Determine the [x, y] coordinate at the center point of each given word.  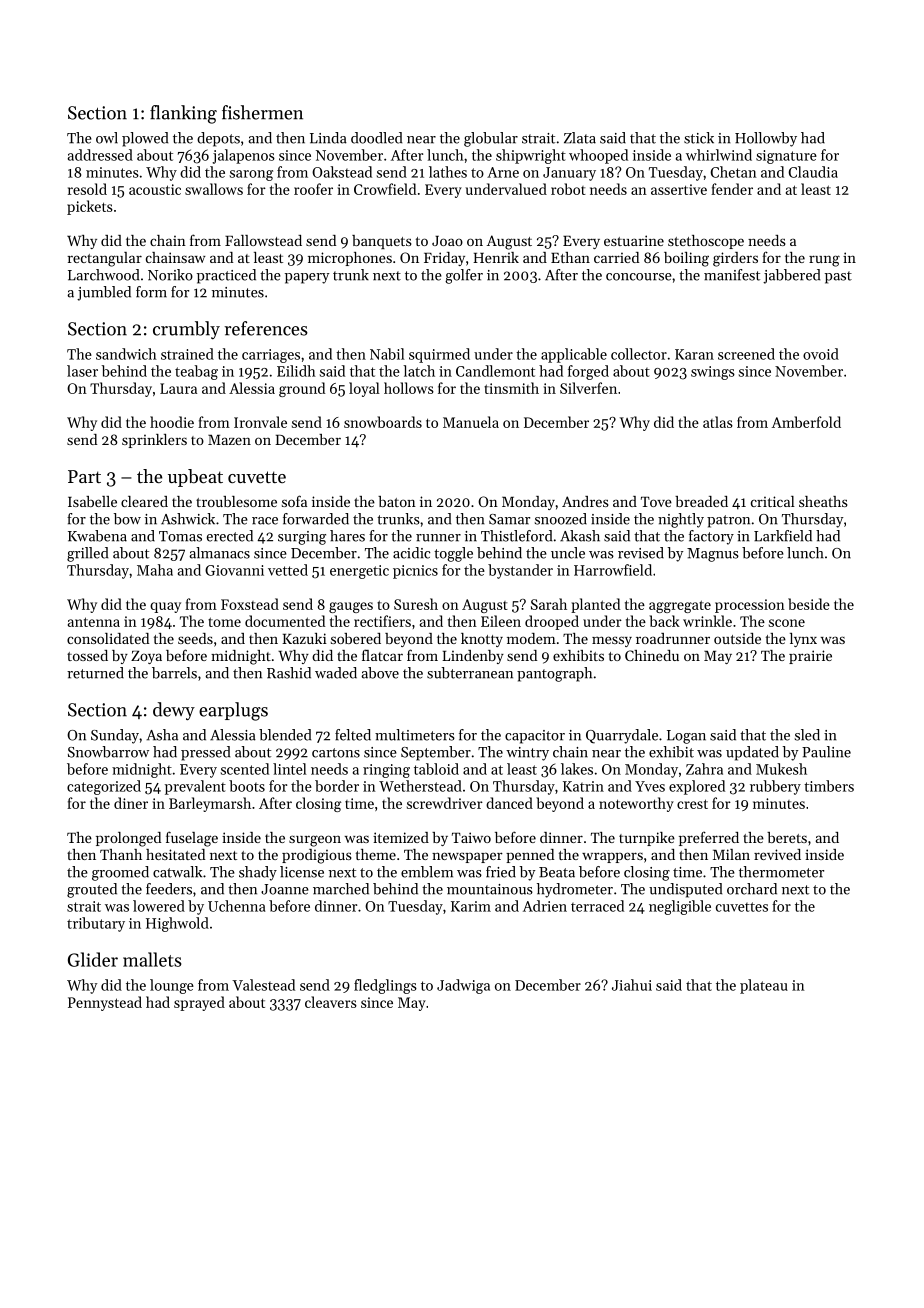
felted [353, 735]
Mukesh [781, 769]
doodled [376, 138]
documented [285, 621]
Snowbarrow [108, 752]
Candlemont [495, 371]
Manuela [471, 422]
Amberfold [806, 422]
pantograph [554, 674]
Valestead [263, 985]
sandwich [126, 354]
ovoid [821, 354]
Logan [686, 737]
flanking [183, 114]
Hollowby [766, 139]
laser [82, 371]
